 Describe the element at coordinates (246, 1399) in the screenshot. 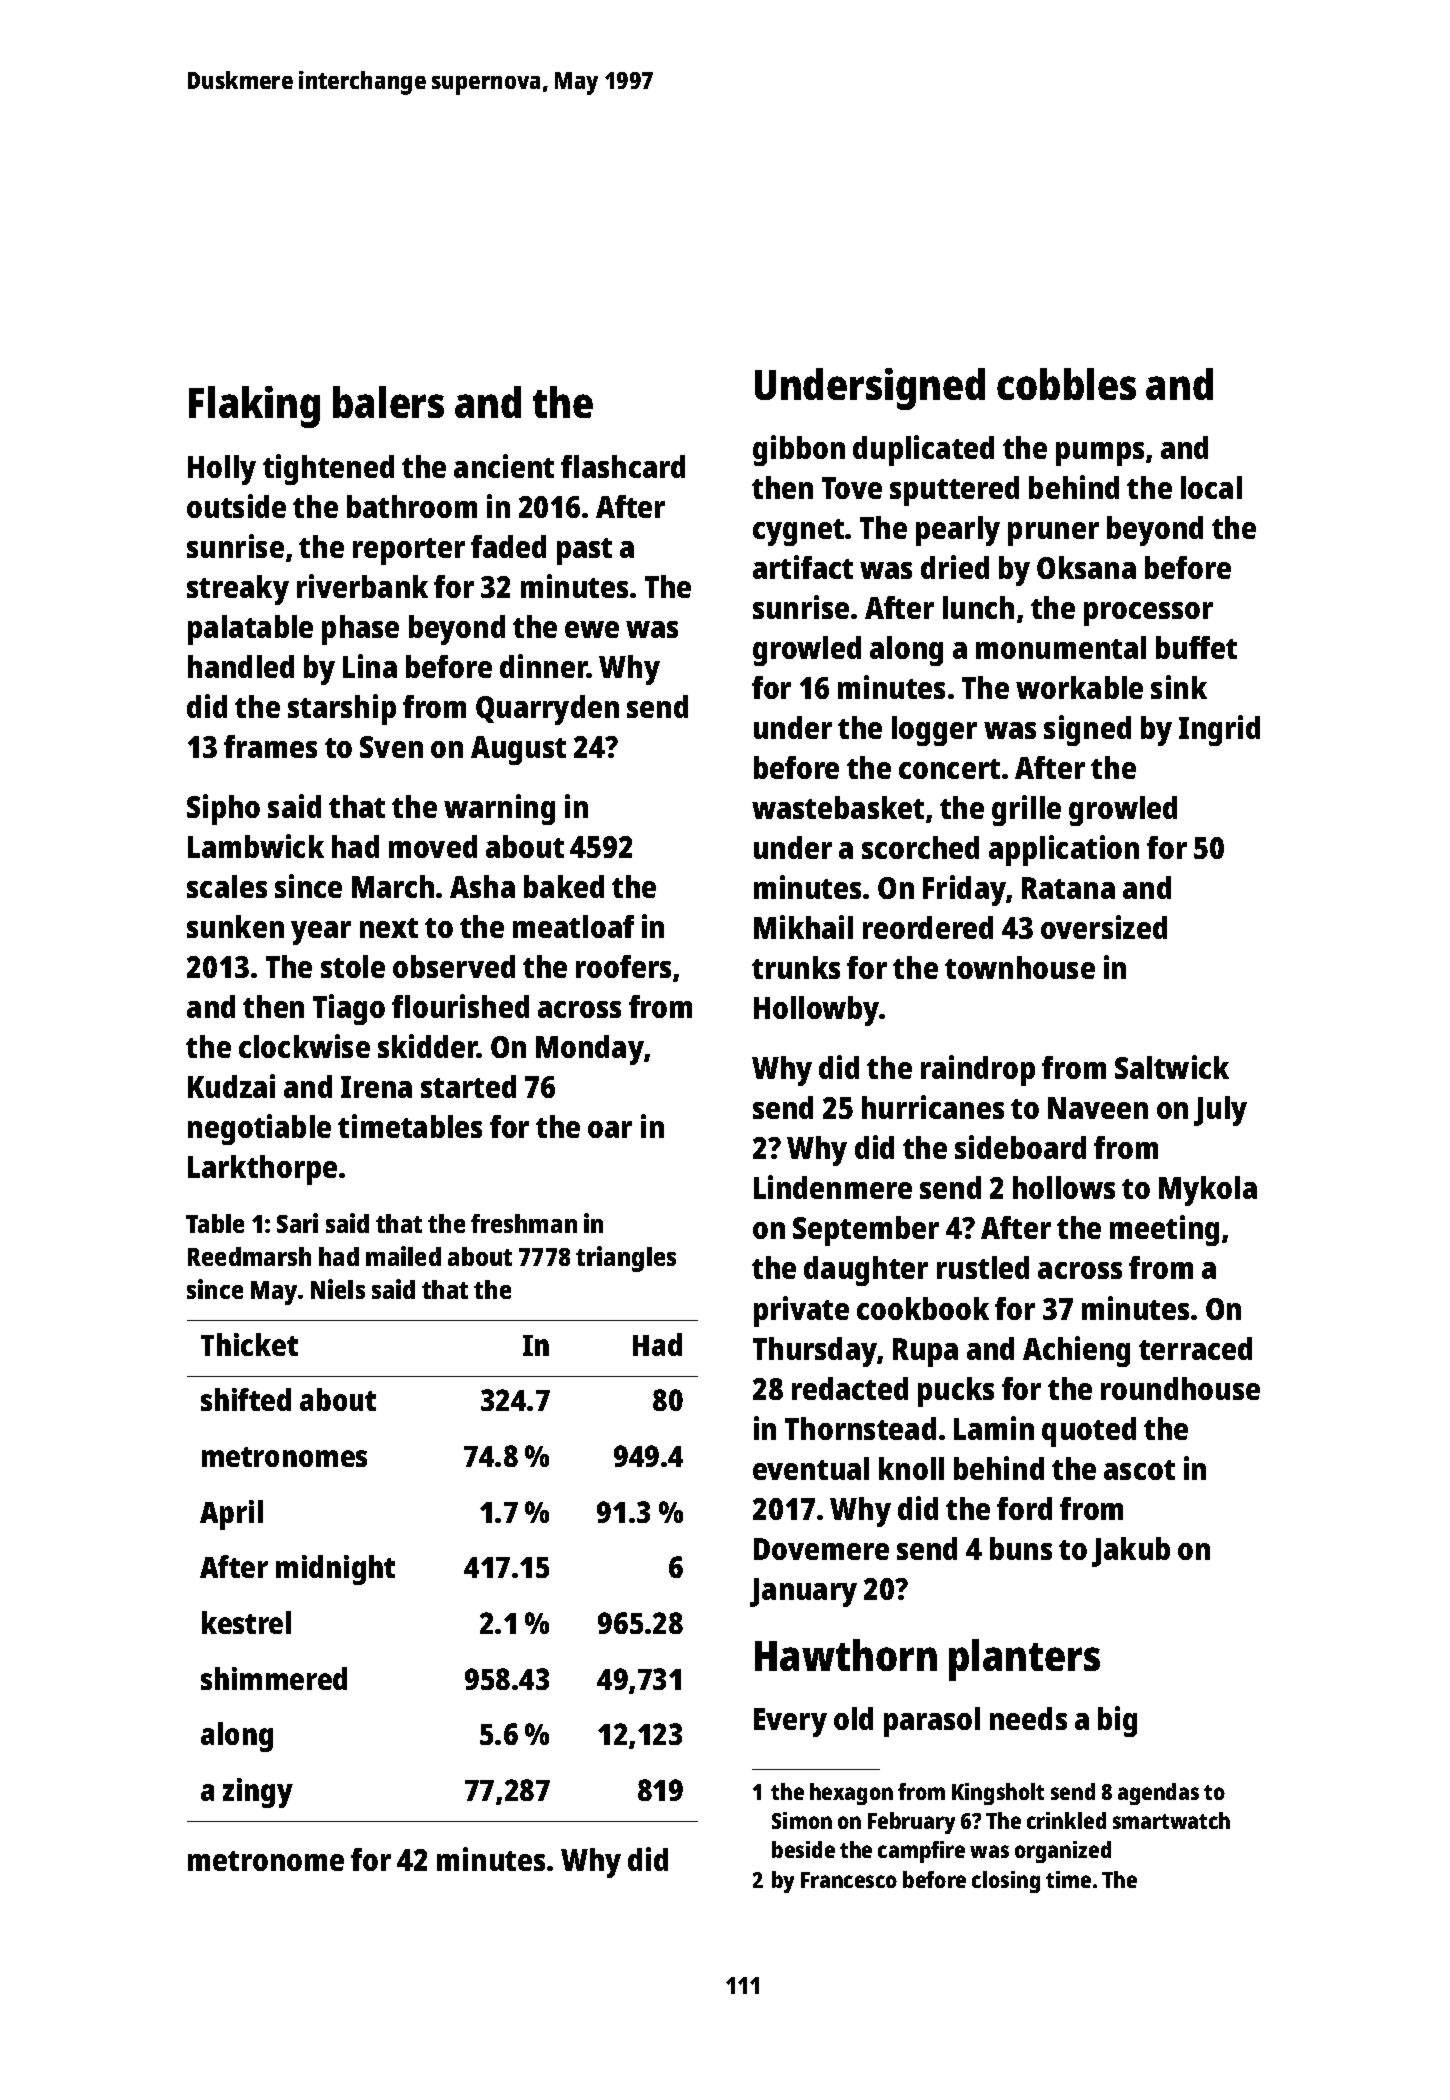

I see `shifted` at that location.
